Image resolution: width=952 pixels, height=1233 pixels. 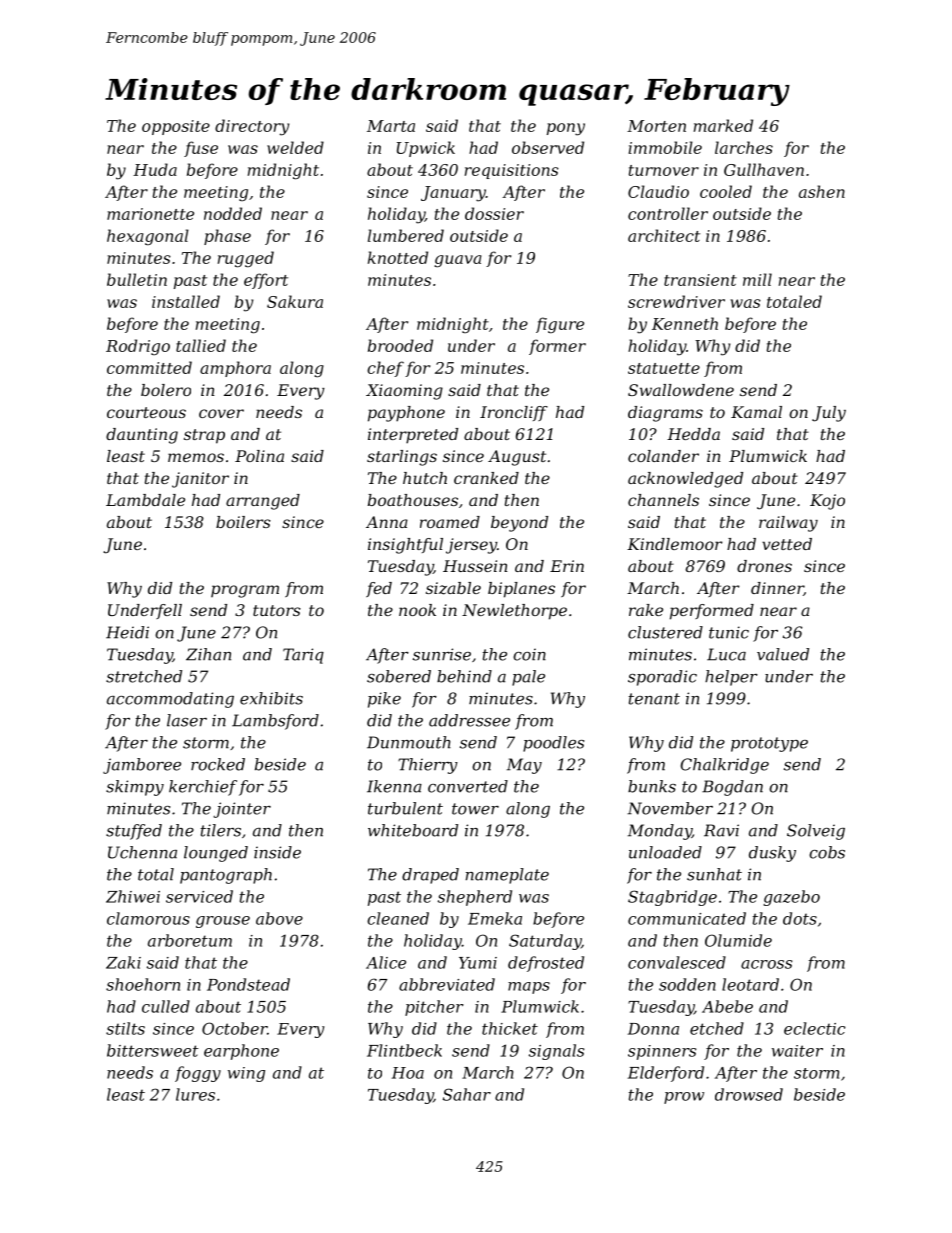 I want to click on mill, so click(x=757, y=279).
